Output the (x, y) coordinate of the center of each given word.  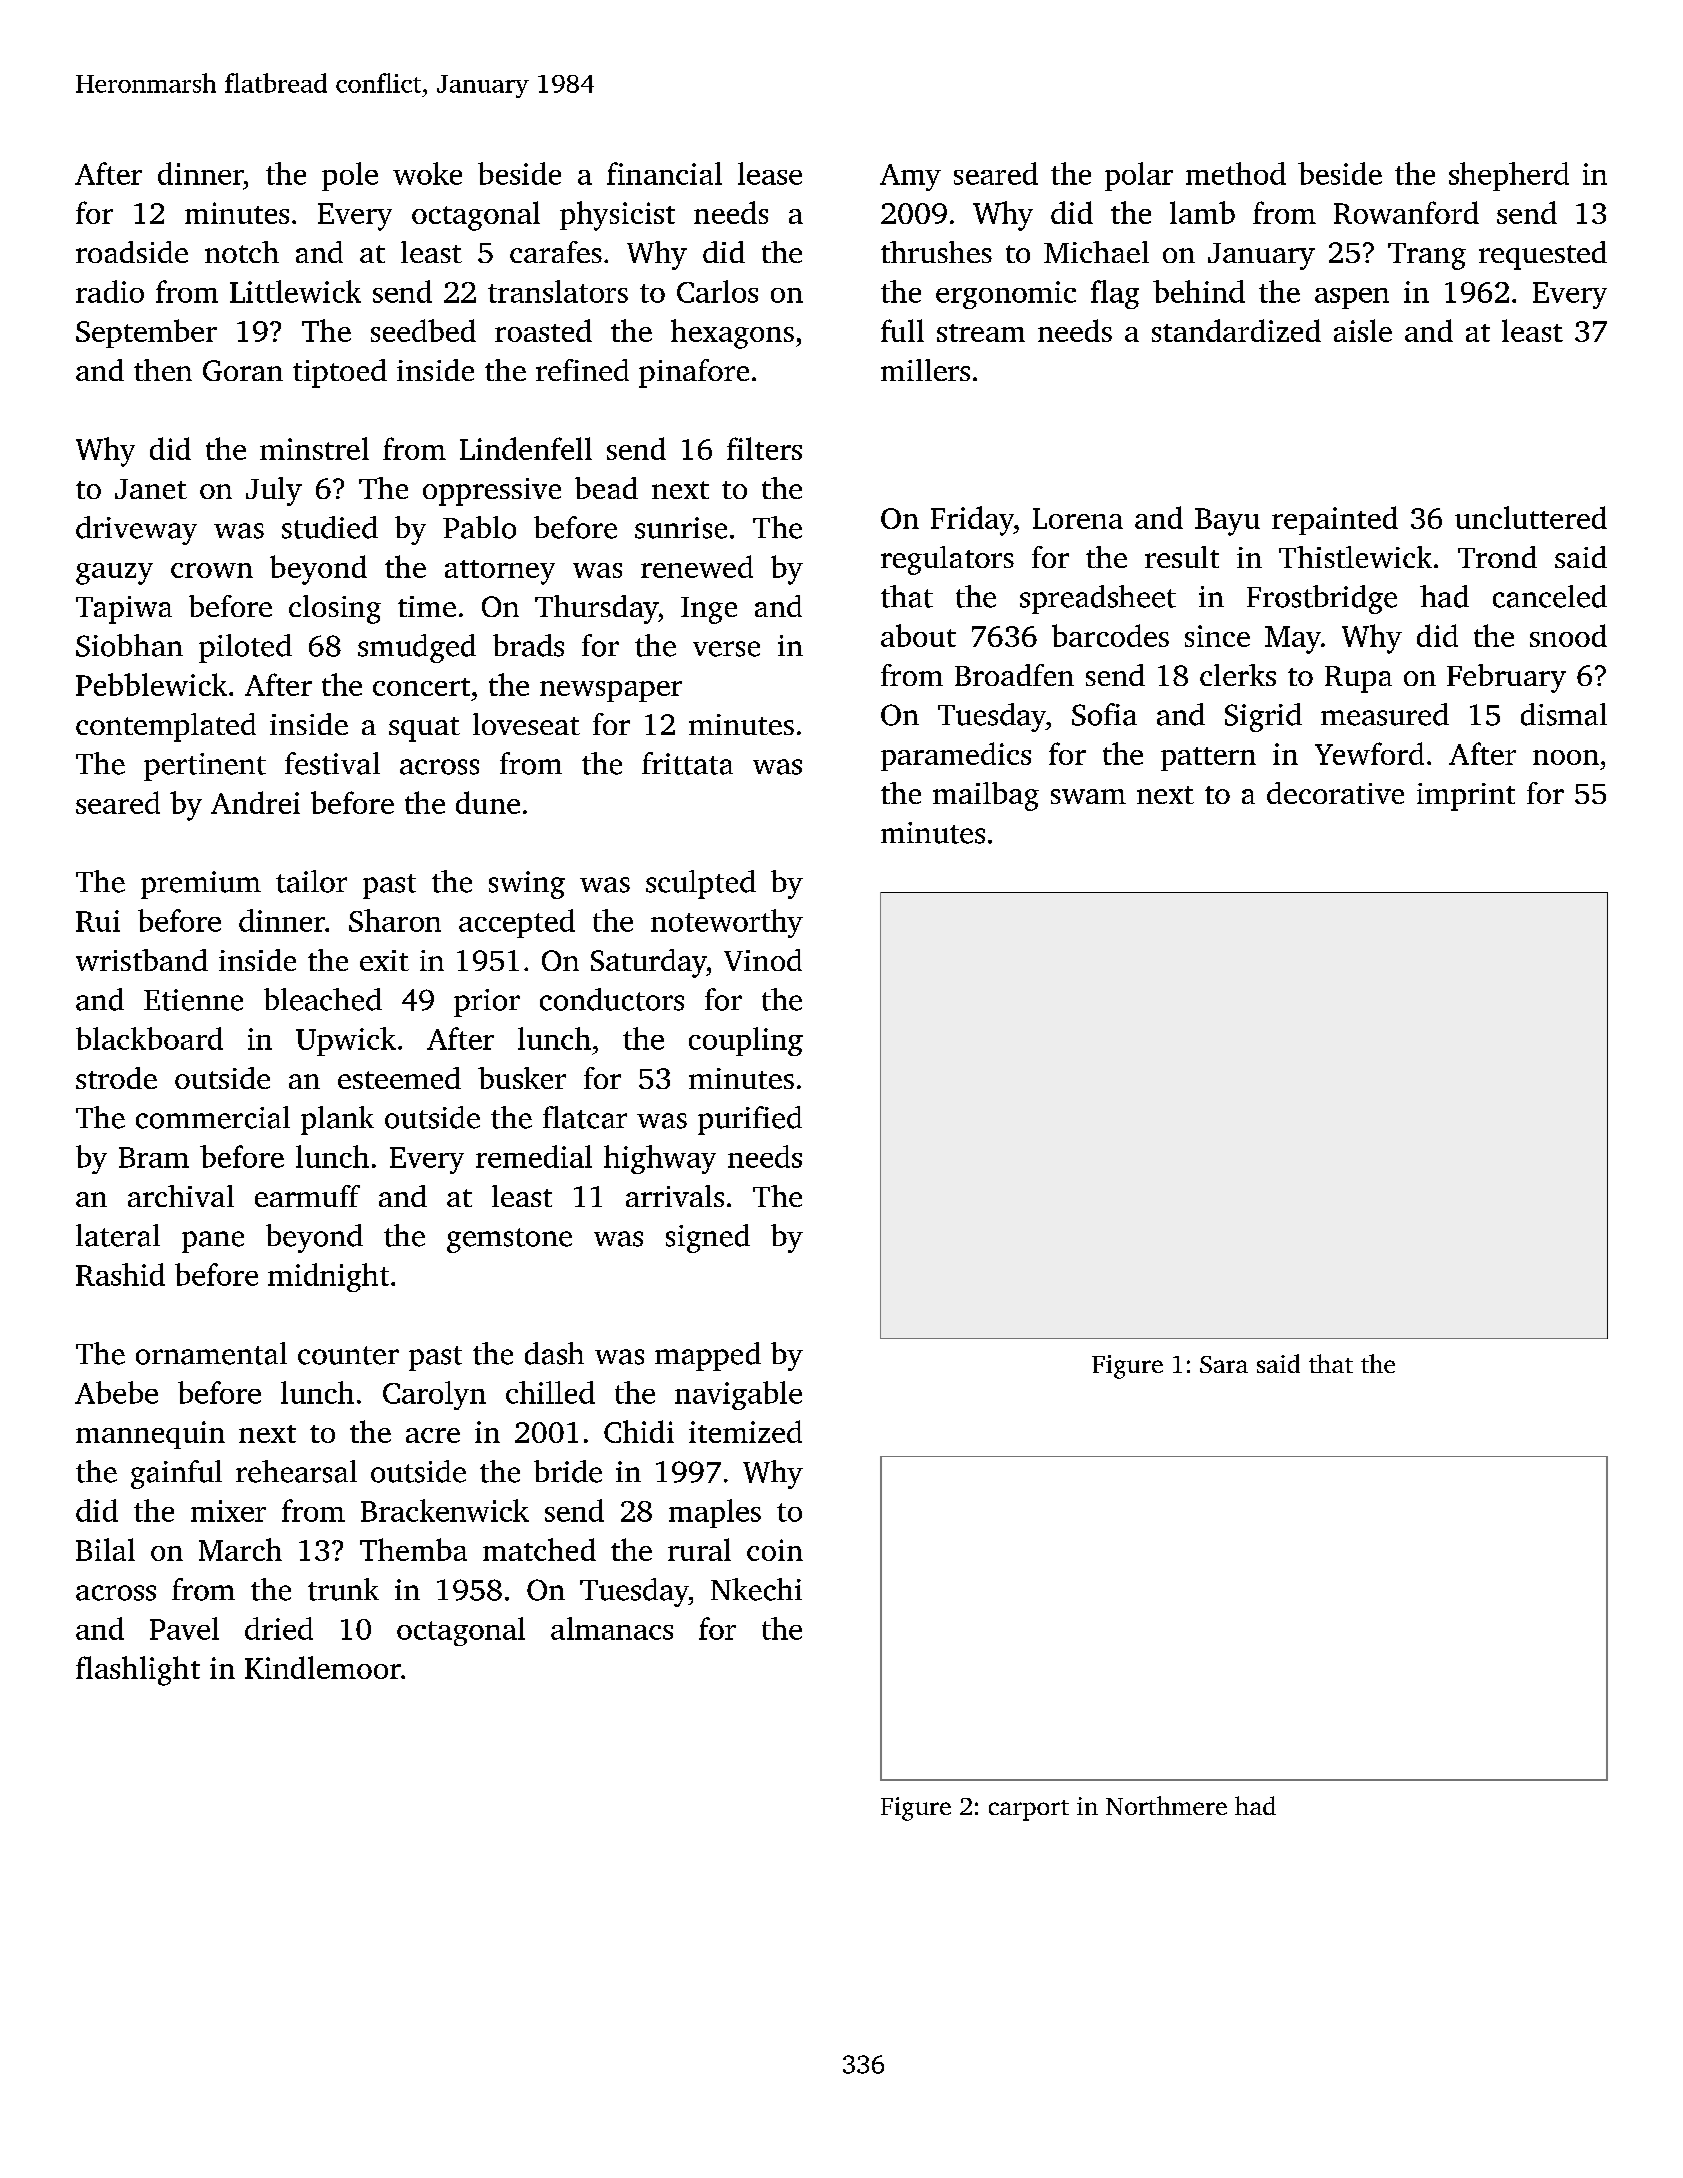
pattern (1208, 759)
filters (764, 448)
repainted (1335, 520)
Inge (709, 610)
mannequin (150, 1435)
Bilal (105, 1549)
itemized (745, 1431)
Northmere (1166, 1805)
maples (715, 1513)
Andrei (255, 802)
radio (110, 291)
